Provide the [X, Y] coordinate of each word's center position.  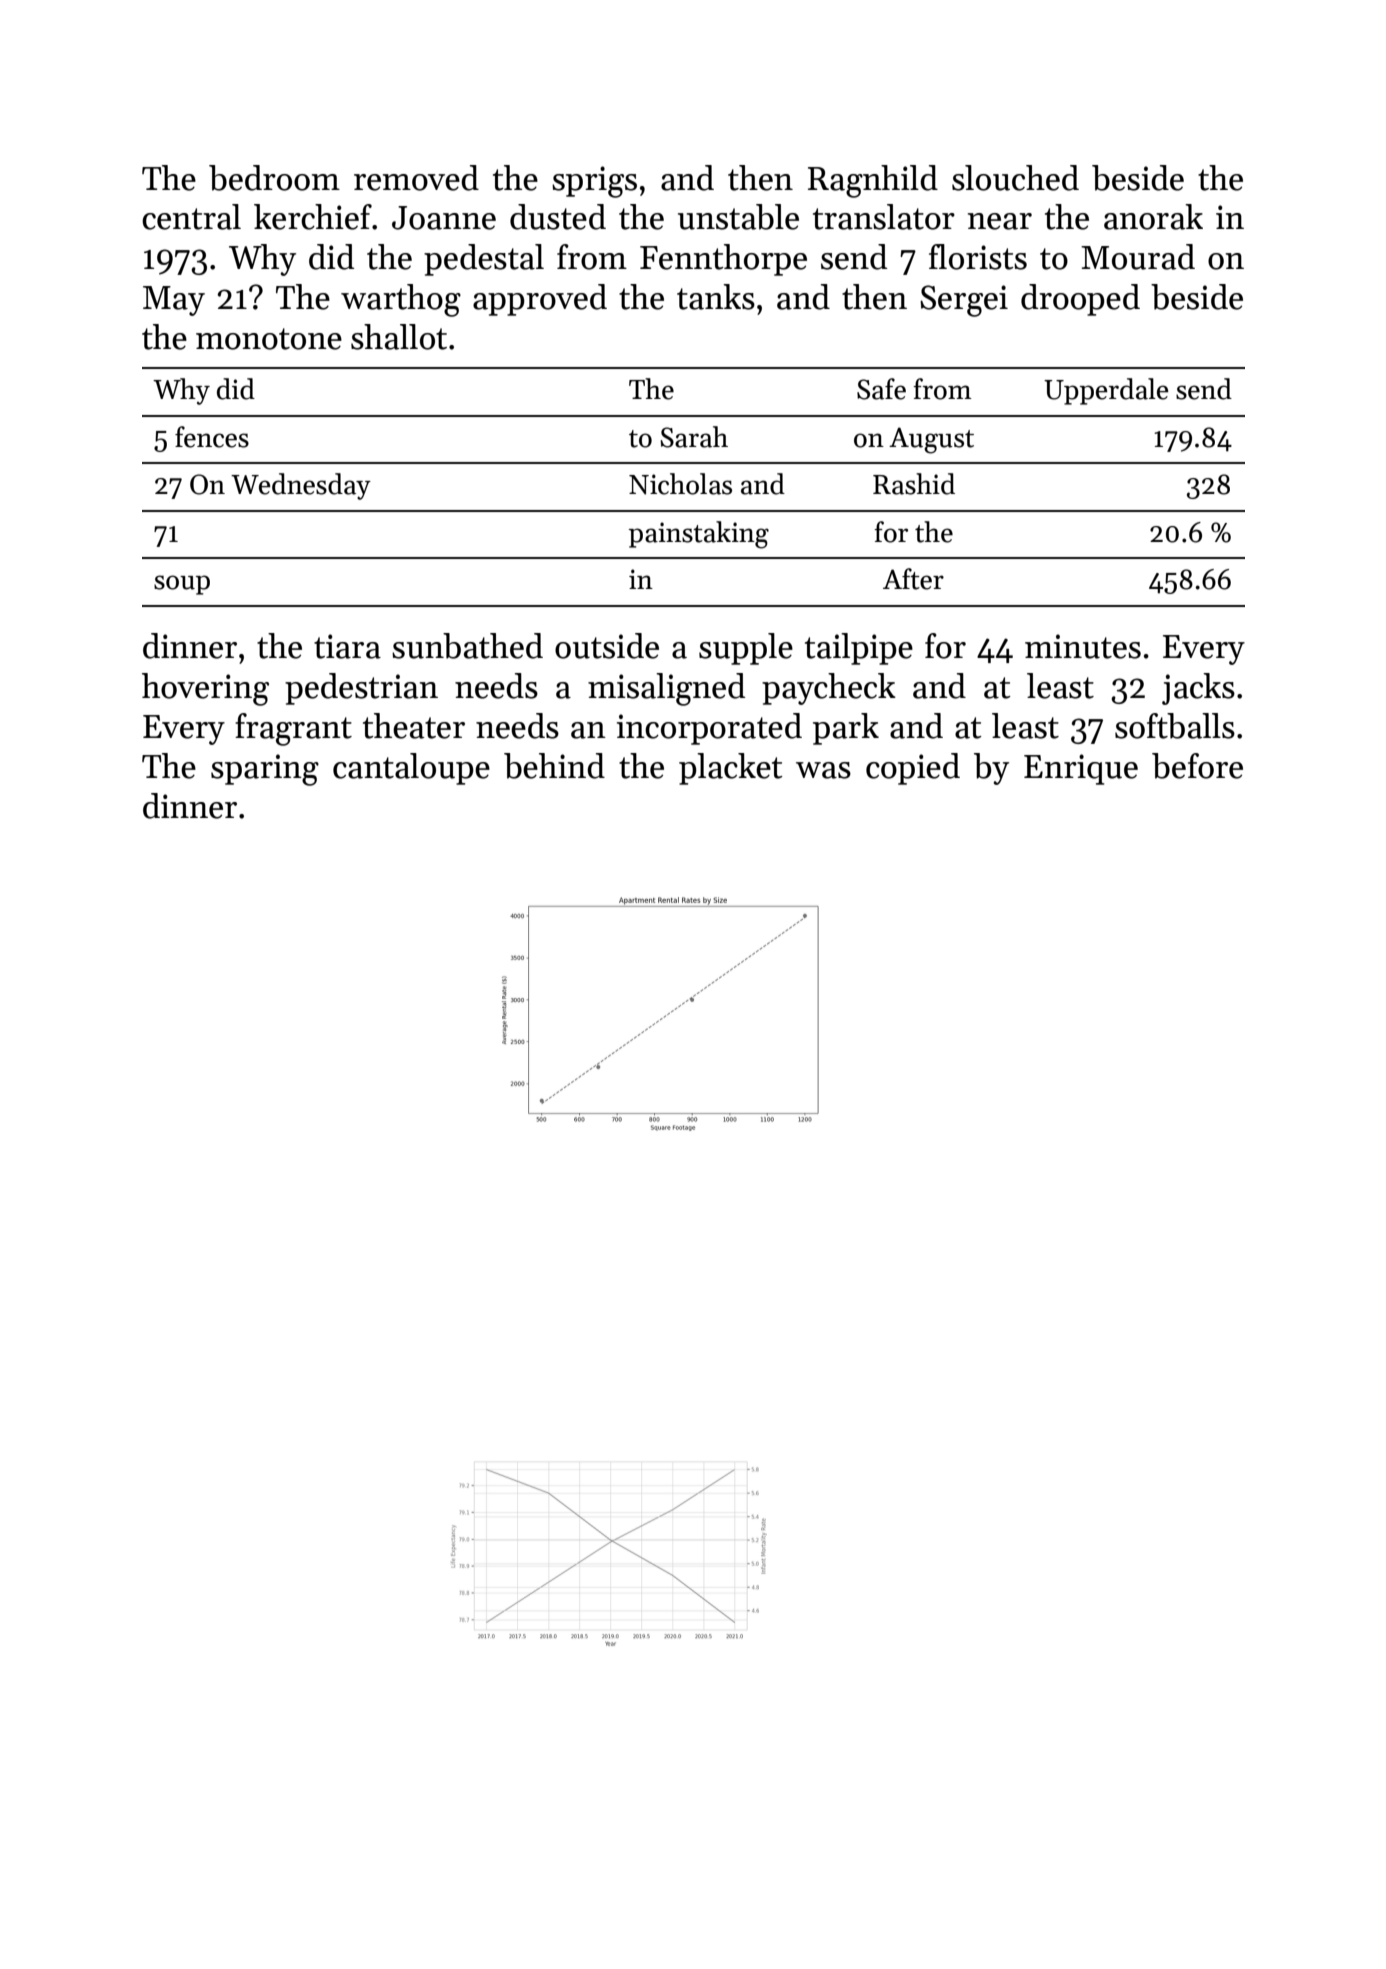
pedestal [484, 260]
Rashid [914, 484]
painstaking [699, 535]
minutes [1083, 646]
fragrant [293, 729]
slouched [1015, 178]
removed [416, 178]
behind [554, 766]
